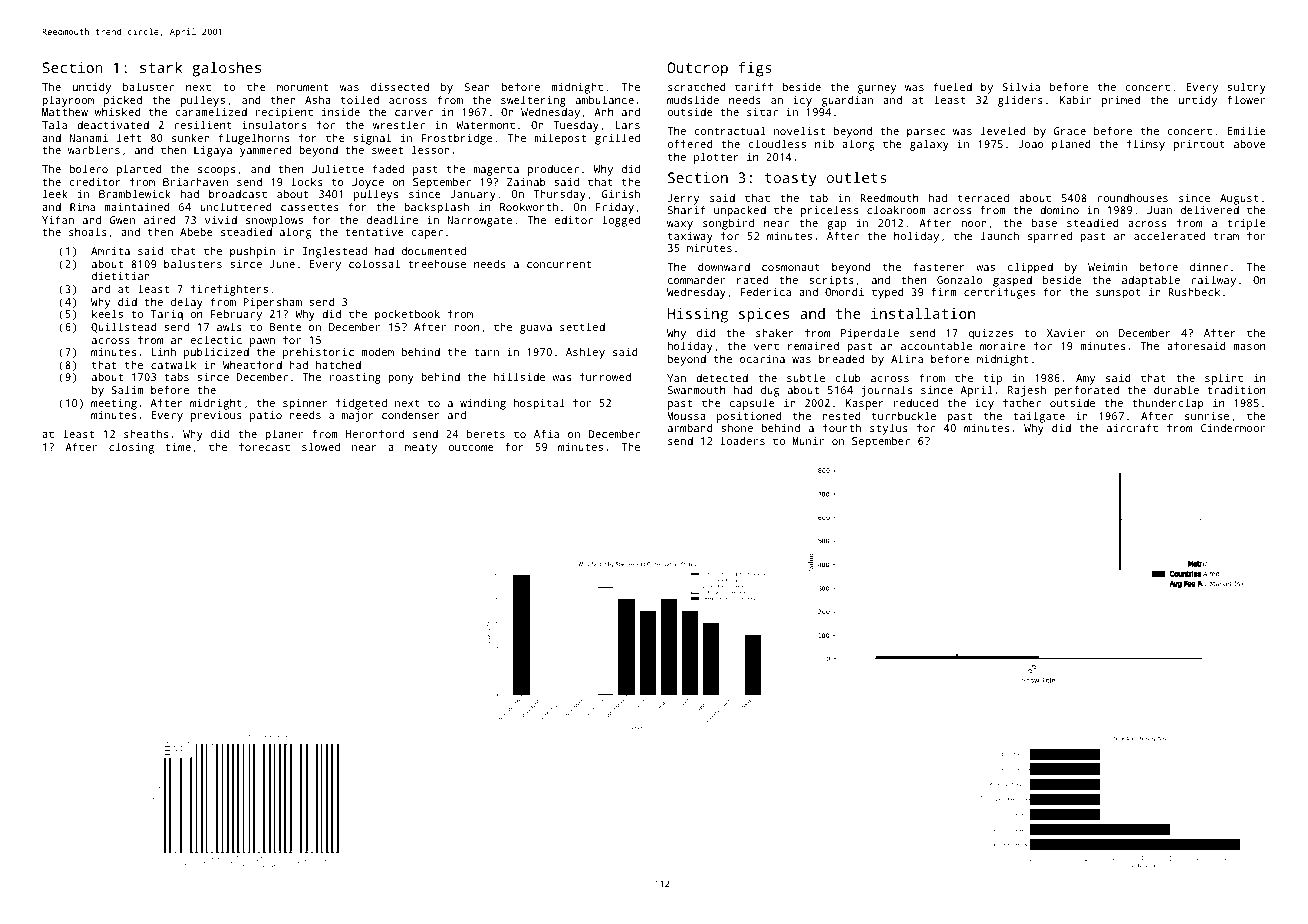 This screenshot has width=1308, height=924. Describe the element at coordinates (196, 232) in the screenshot. I see `Abebe` at that location.
